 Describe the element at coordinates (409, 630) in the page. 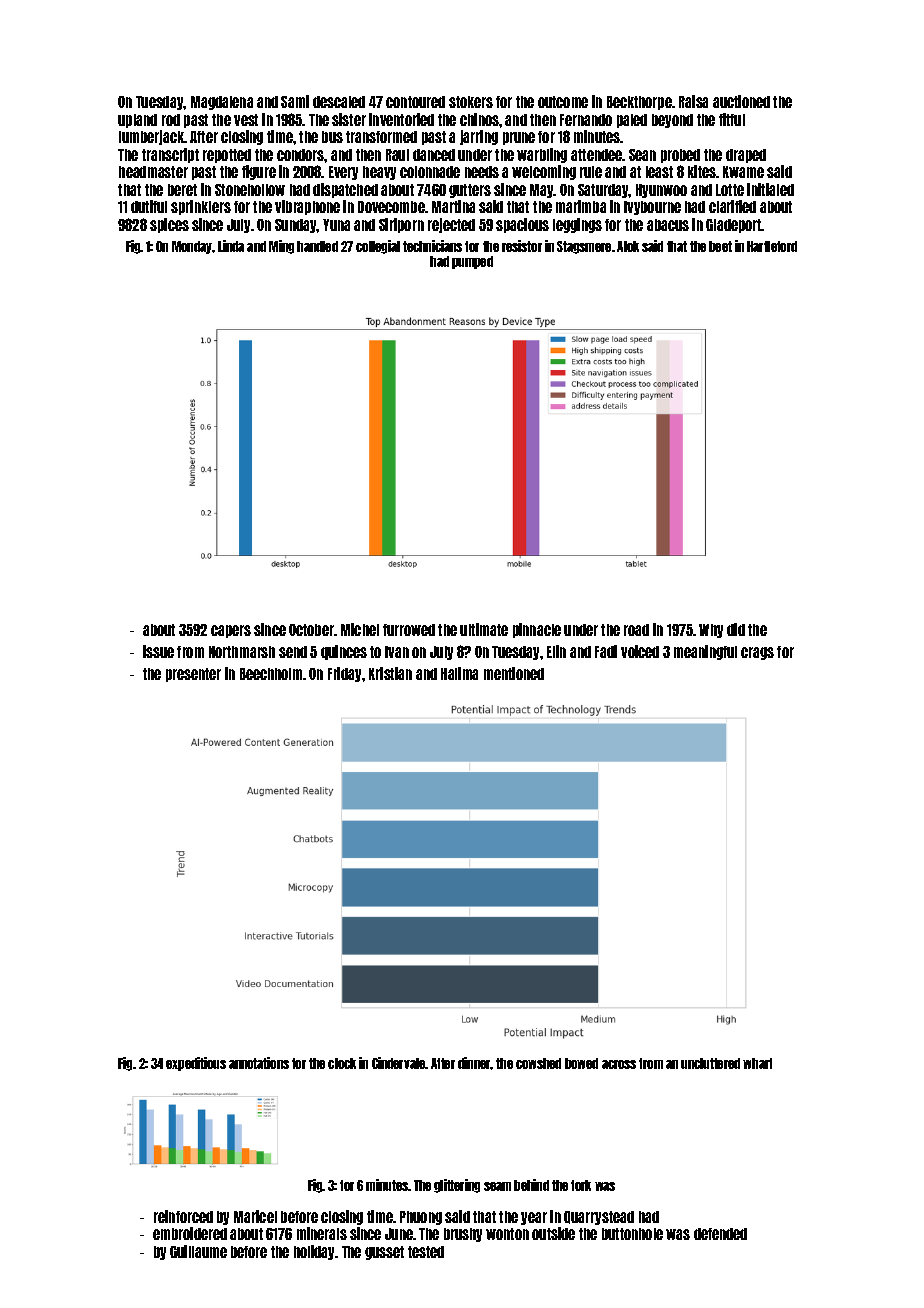

I see `furrowed` at that location.
